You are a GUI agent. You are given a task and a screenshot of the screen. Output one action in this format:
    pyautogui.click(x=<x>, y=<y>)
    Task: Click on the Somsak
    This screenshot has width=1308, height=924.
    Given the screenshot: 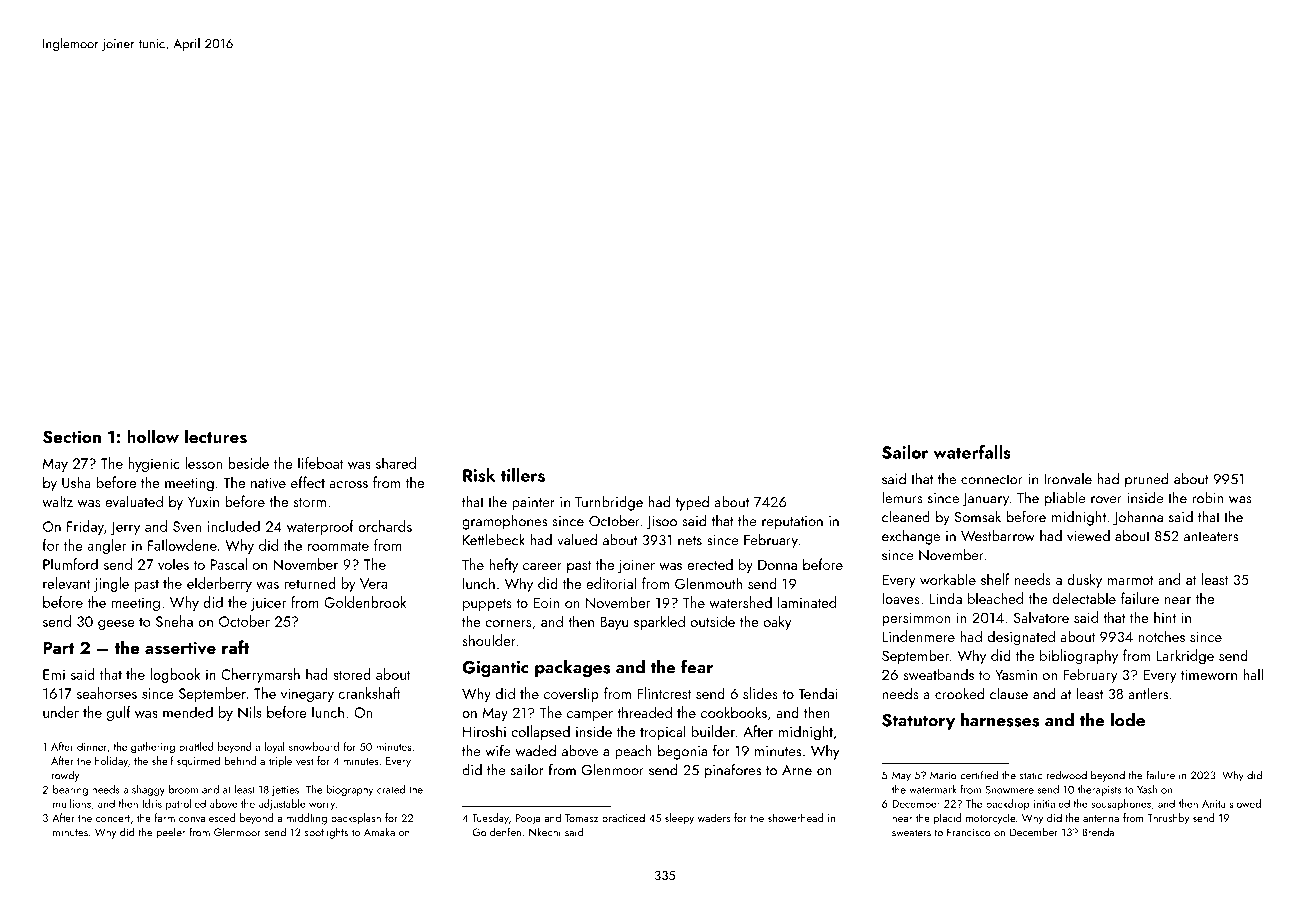 What is the action you would take?
    pyautogui.click(x=978, y=517)
